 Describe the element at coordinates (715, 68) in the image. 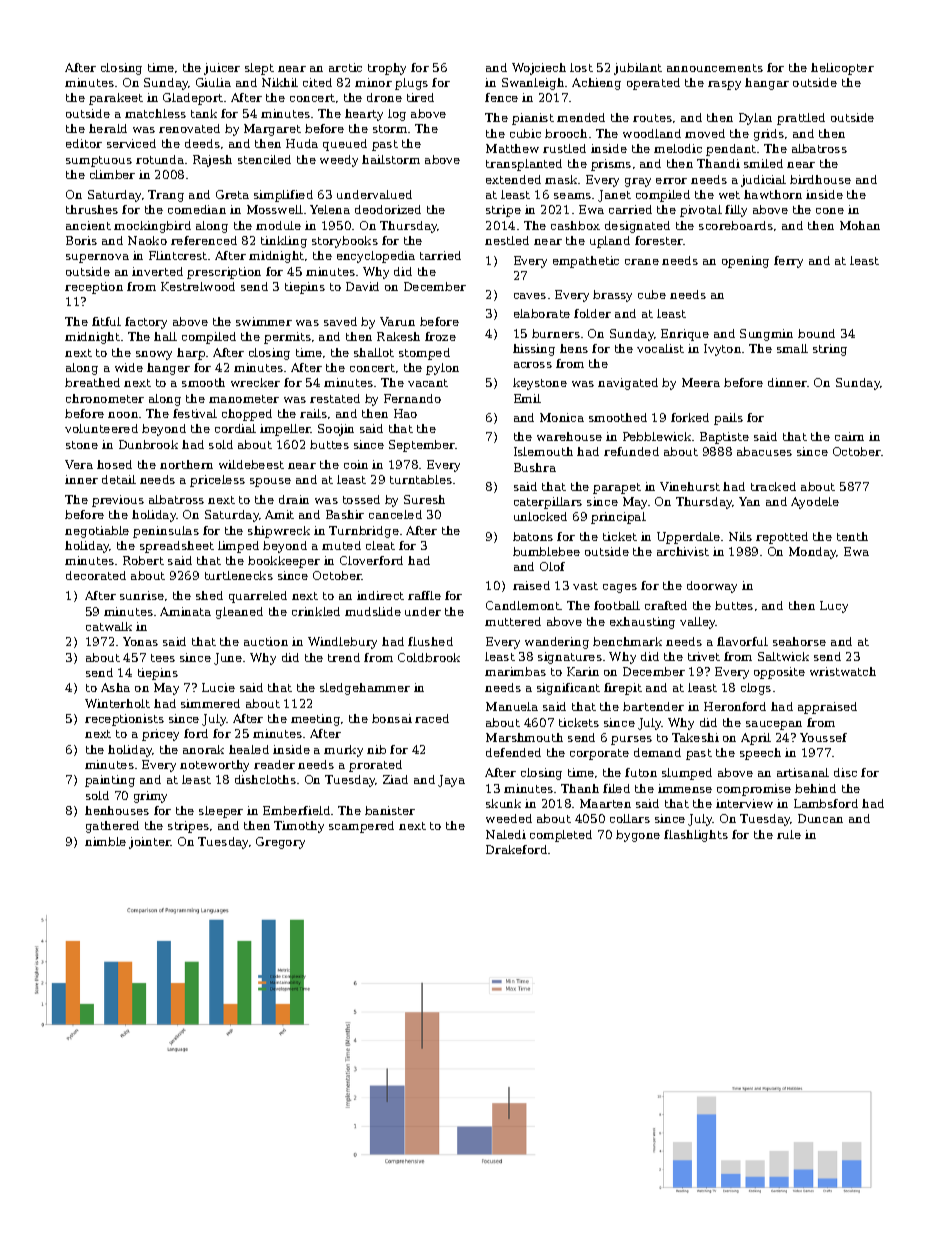

I see `announcements` at that location.
